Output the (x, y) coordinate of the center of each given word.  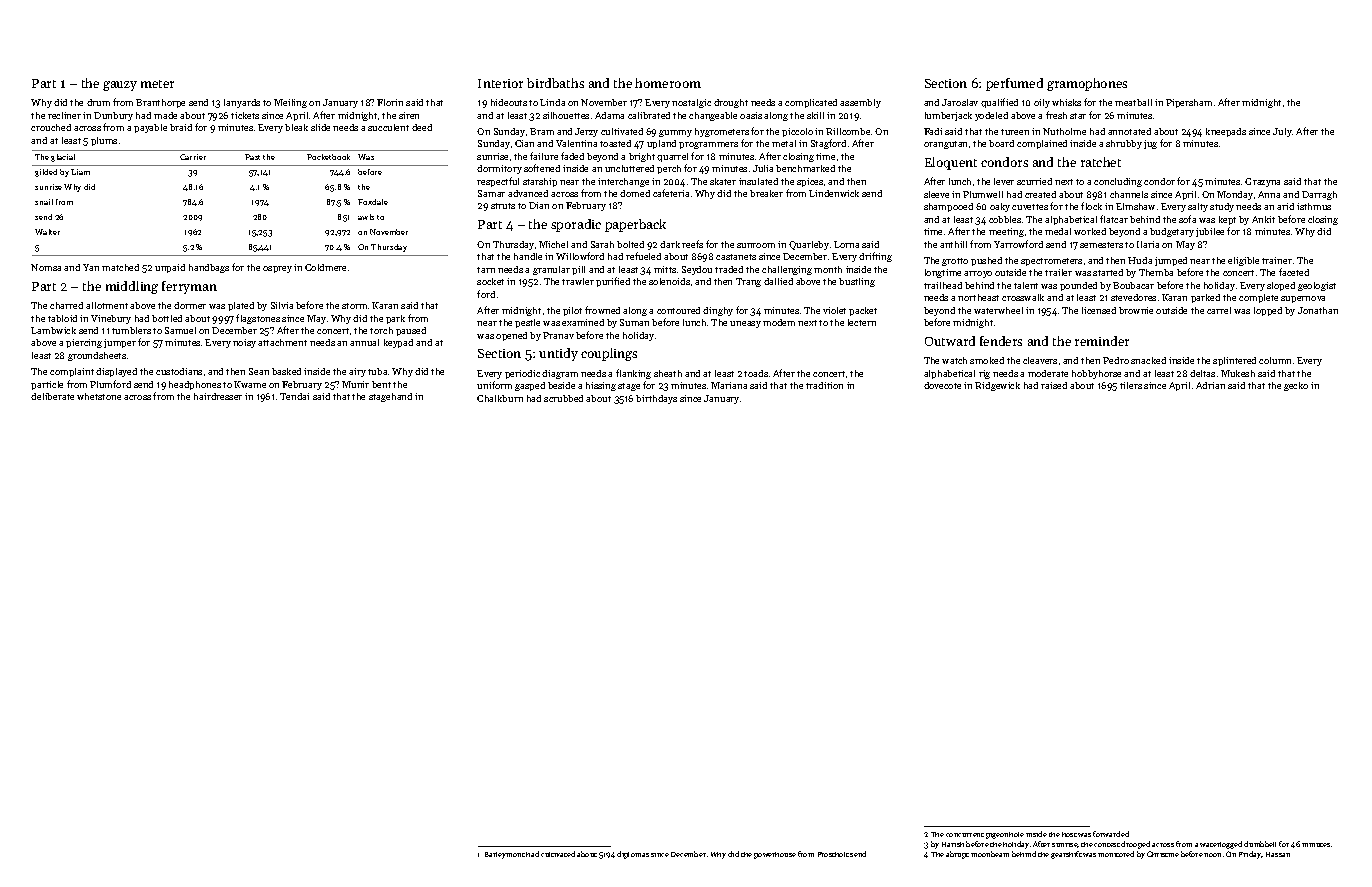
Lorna (846, 244)
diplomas (633, 855)
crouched (51, 127)
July (1282, 132)
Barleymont (505, 855)
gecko (1296, 386)
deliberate (52, 396)
